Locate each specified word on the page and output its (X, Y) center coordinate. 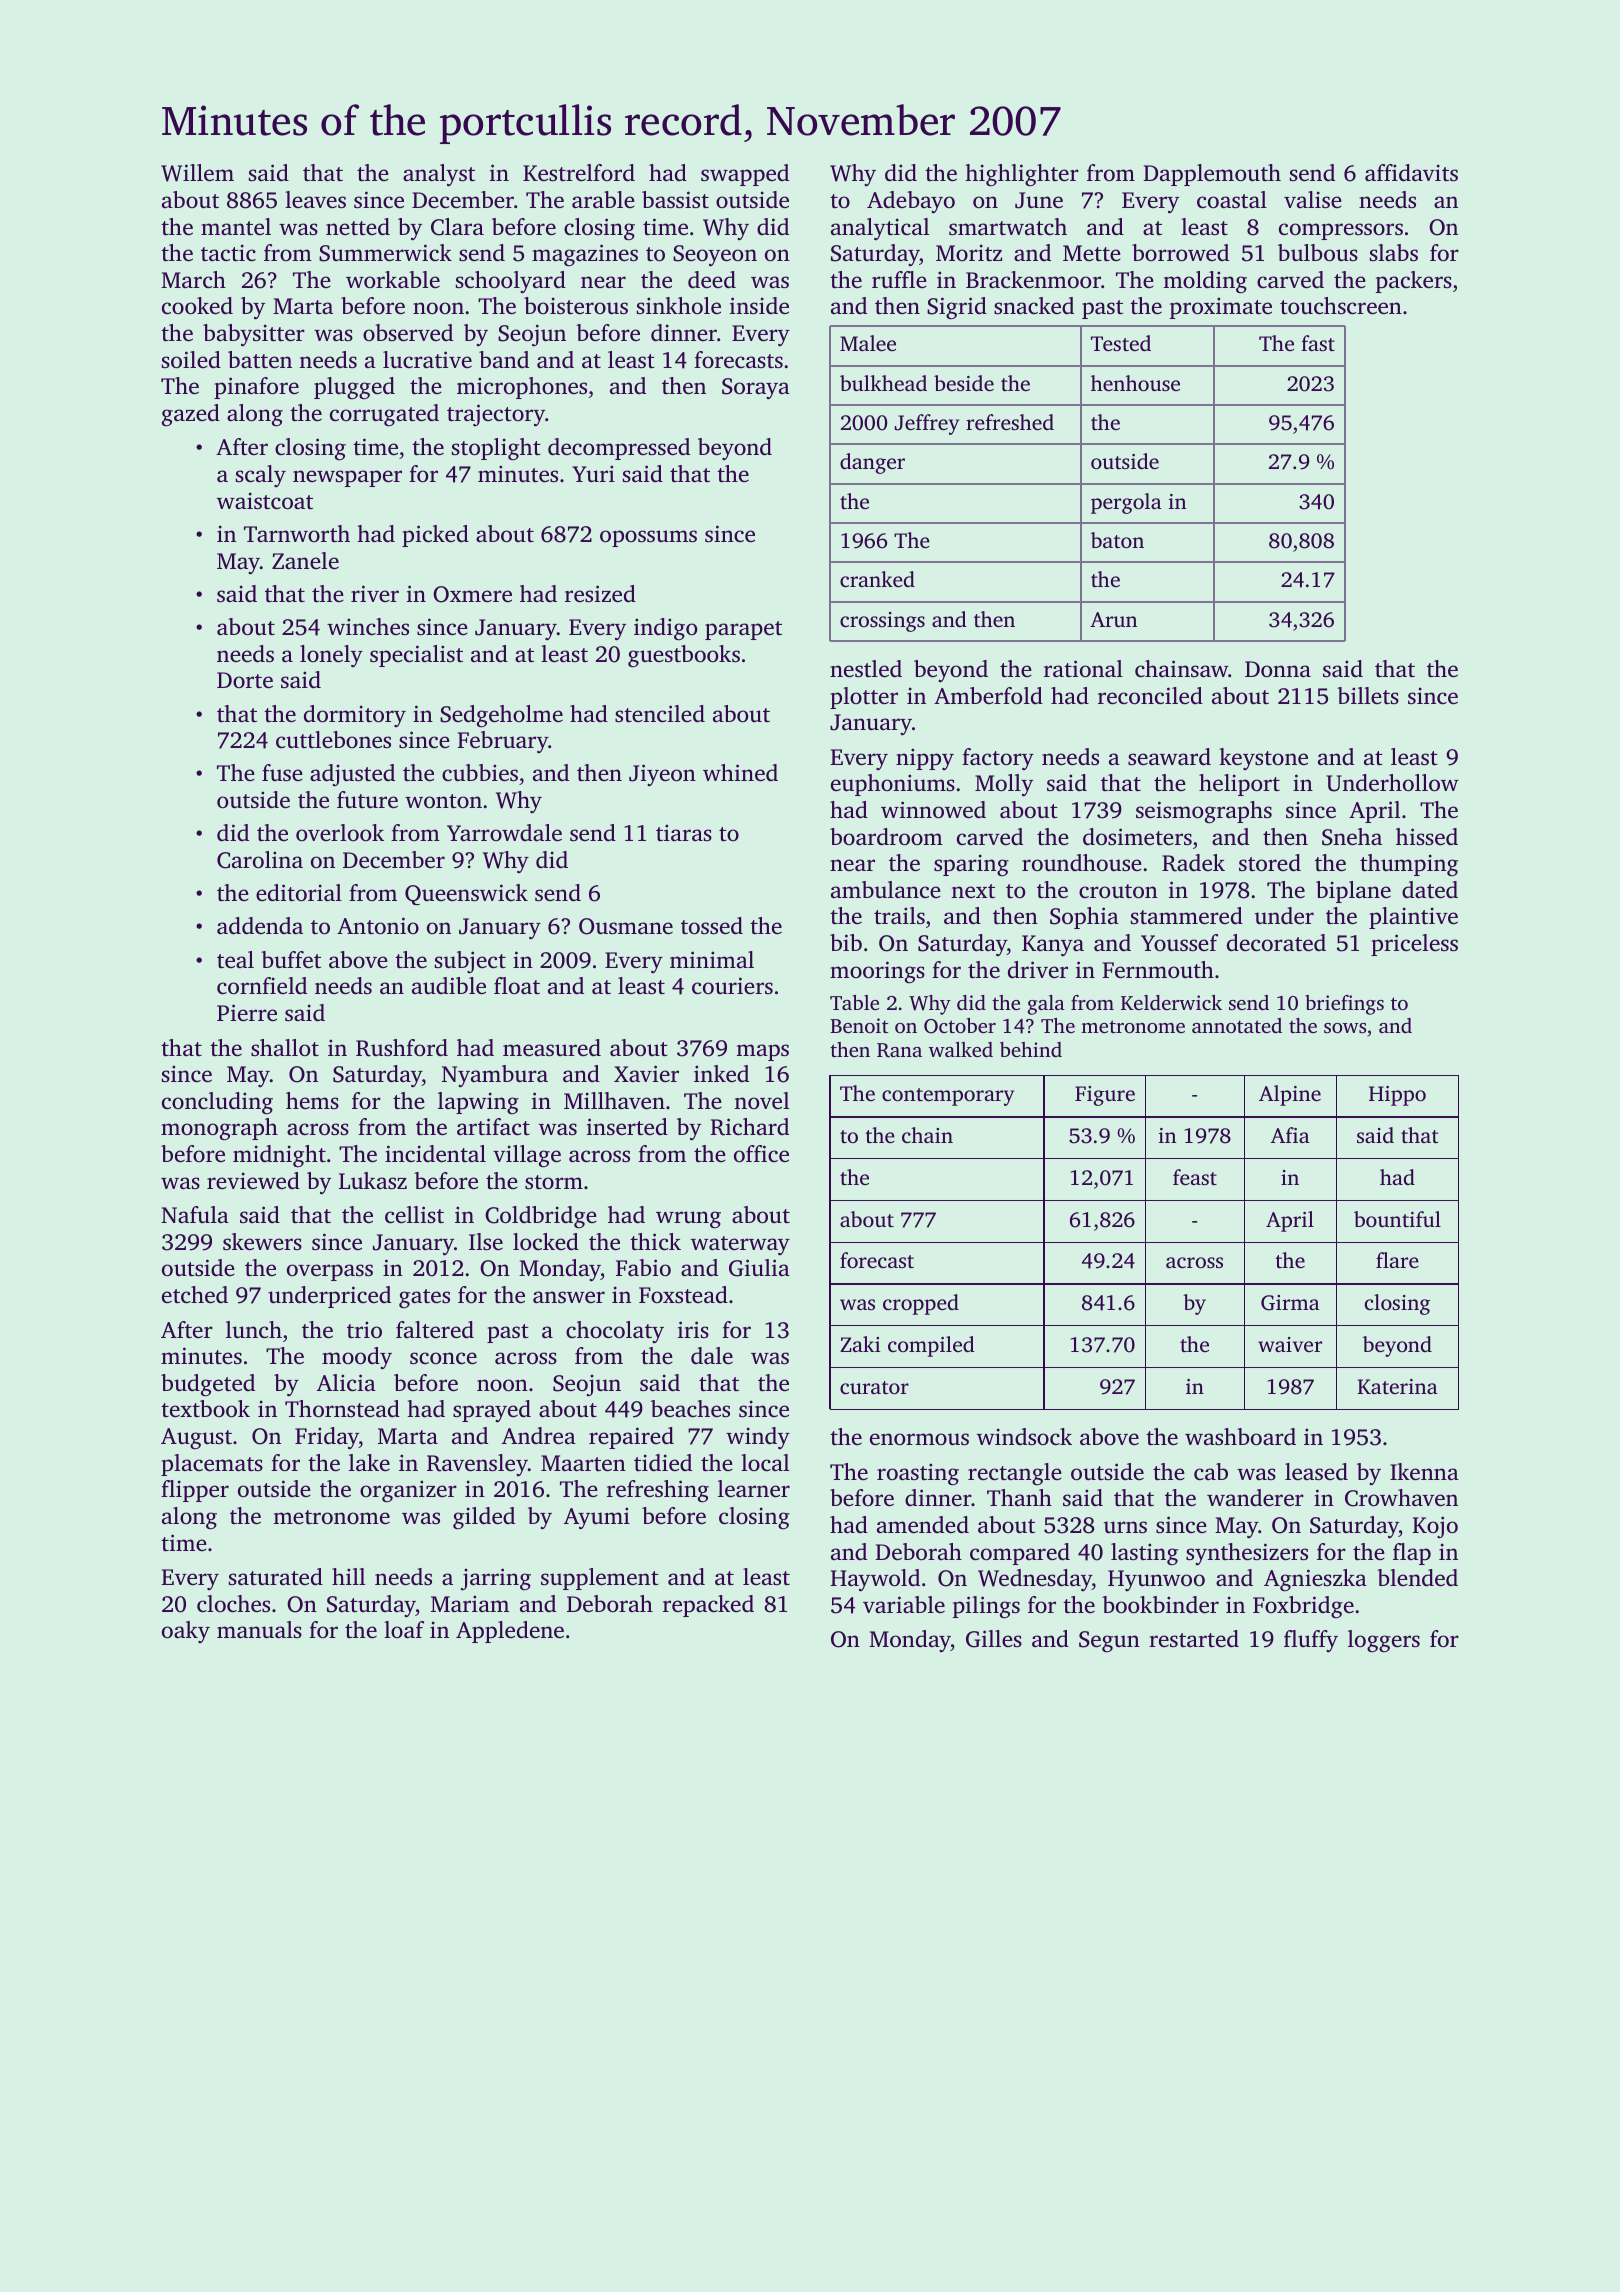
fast (1318, 343)
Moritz (969, 252)
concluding (217, 1103)
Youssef (1179, 943)
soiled (191, 360)
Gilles (994, 1639)
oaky (186, 1632)
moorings (877, 972)
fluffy (1311, 1641)
